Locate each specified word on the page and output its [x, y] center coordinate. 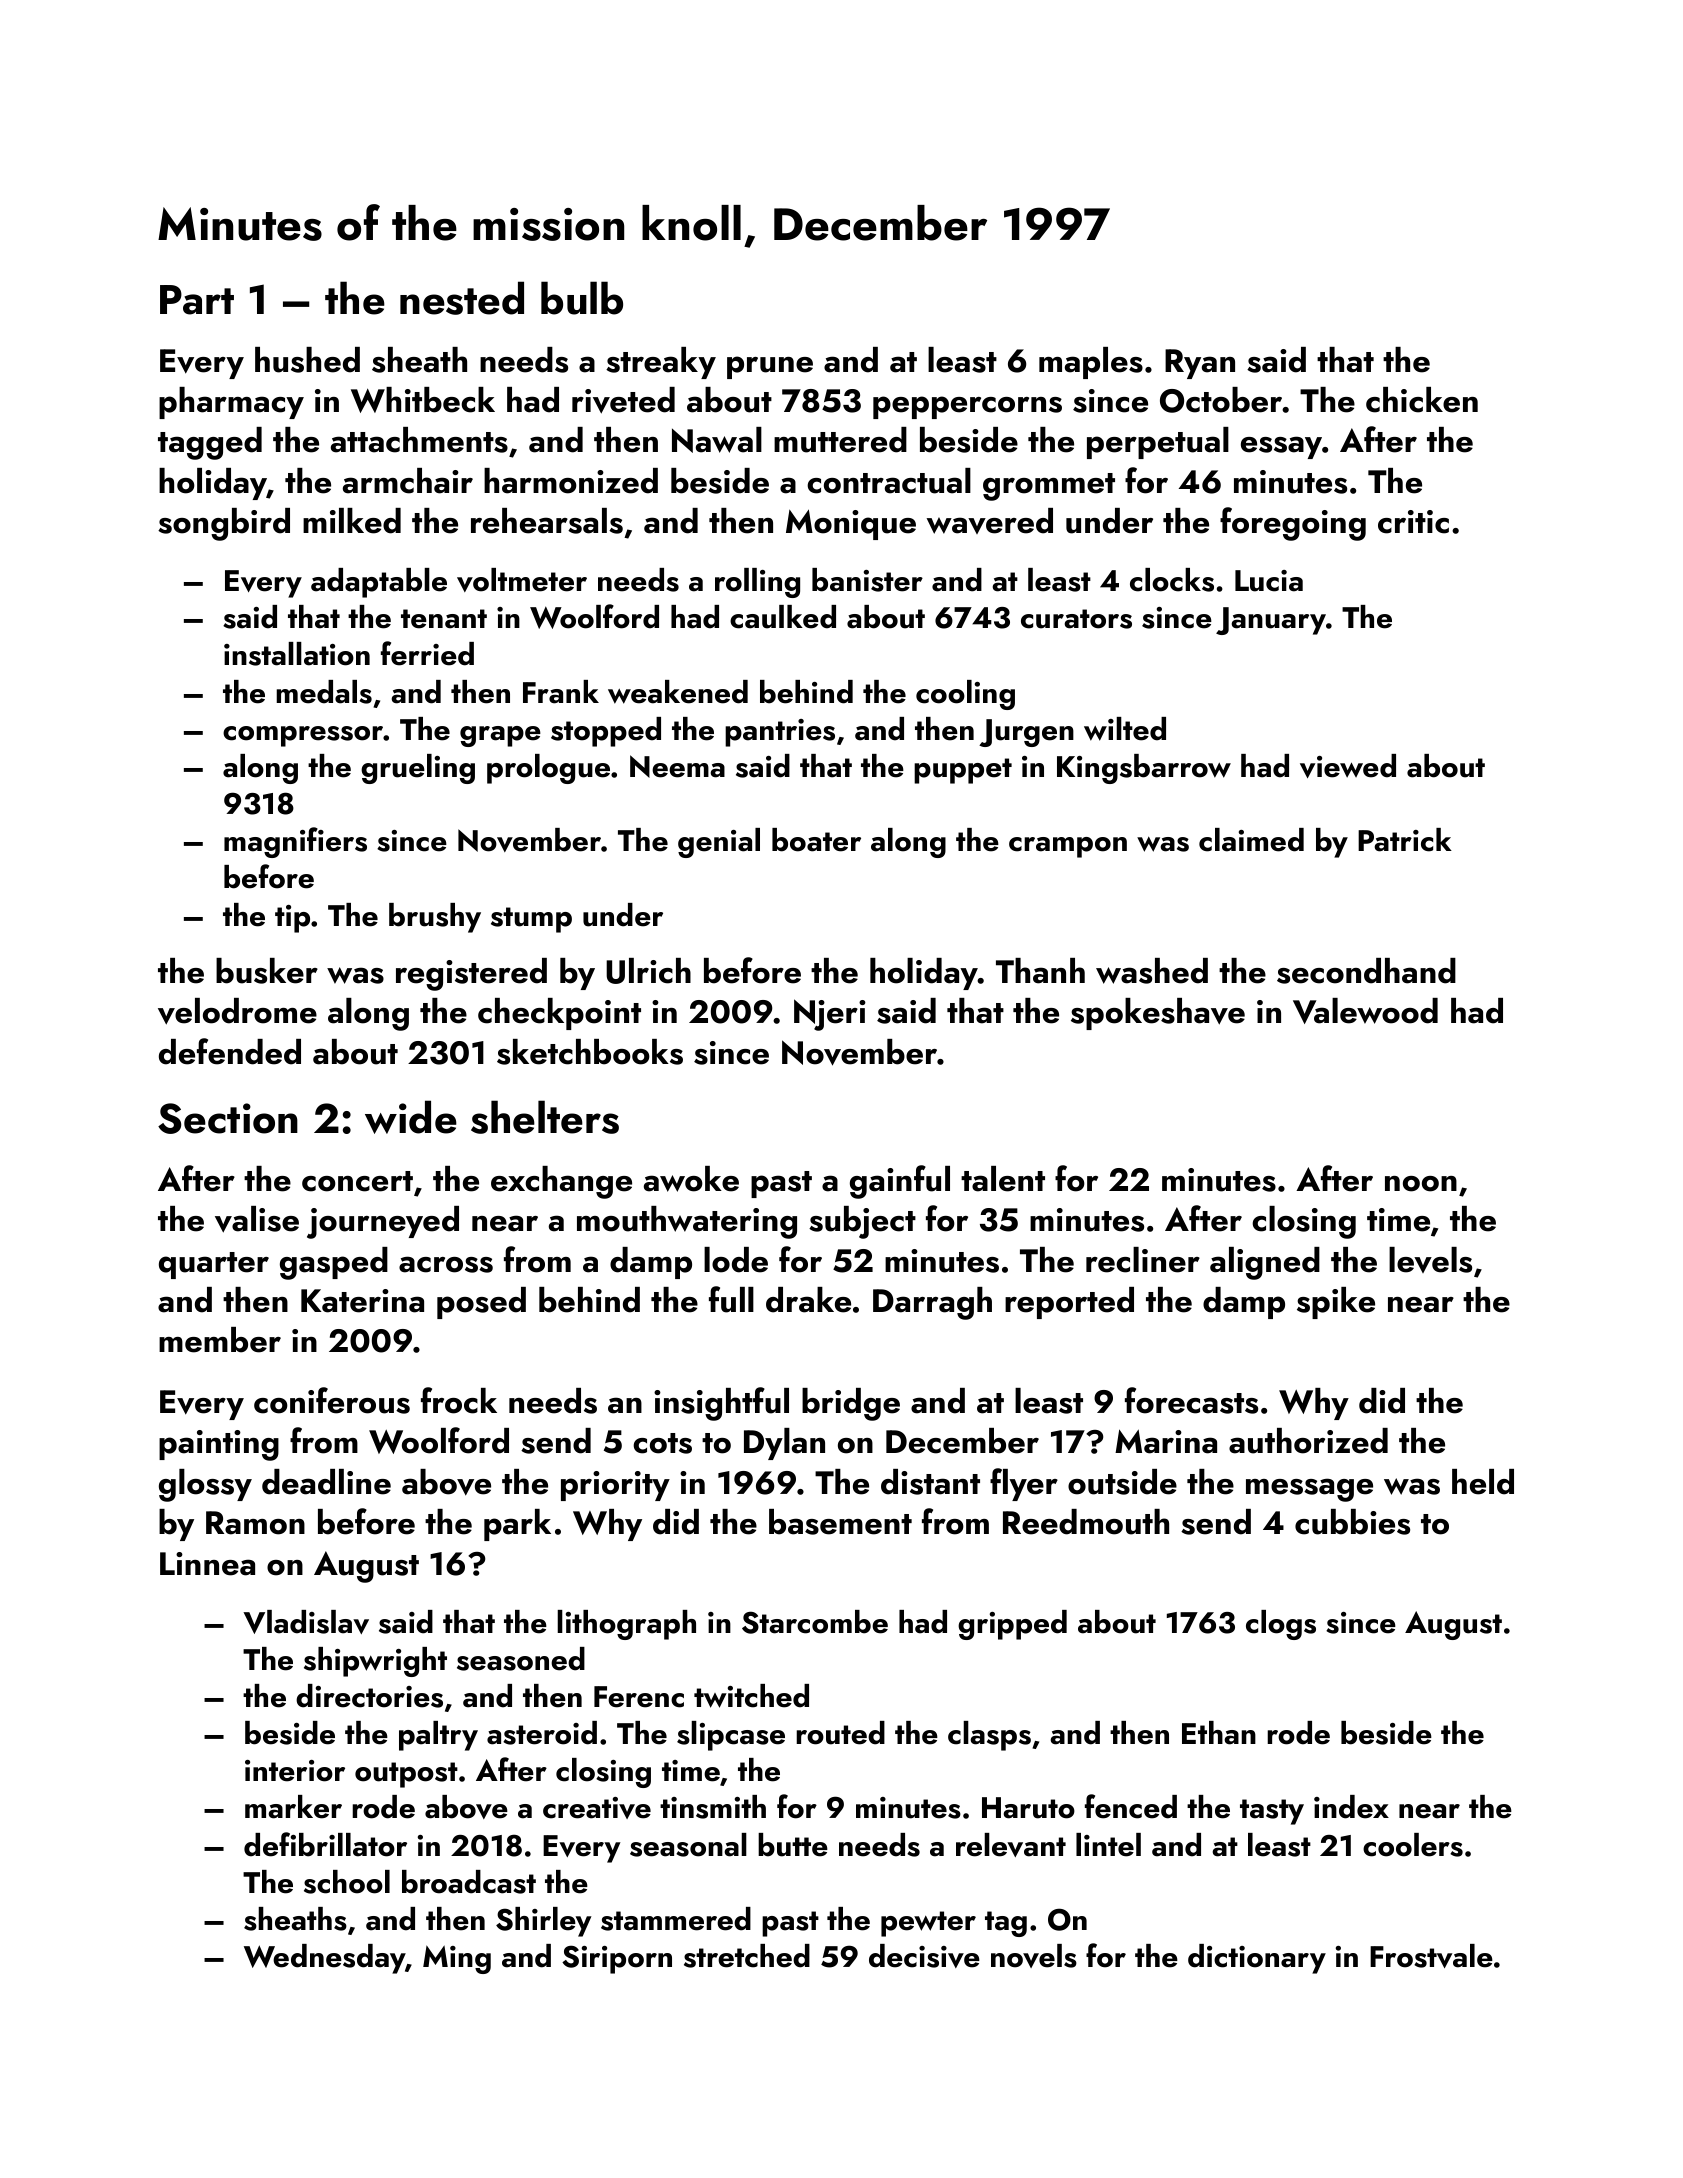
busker [267, 971]
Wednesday [324, 1959]
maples [1091, 363]
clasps [989, 1736]
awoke [691, 1179]
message [1309, 1490]
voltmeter [522, 580]
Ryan [1200, 364]
